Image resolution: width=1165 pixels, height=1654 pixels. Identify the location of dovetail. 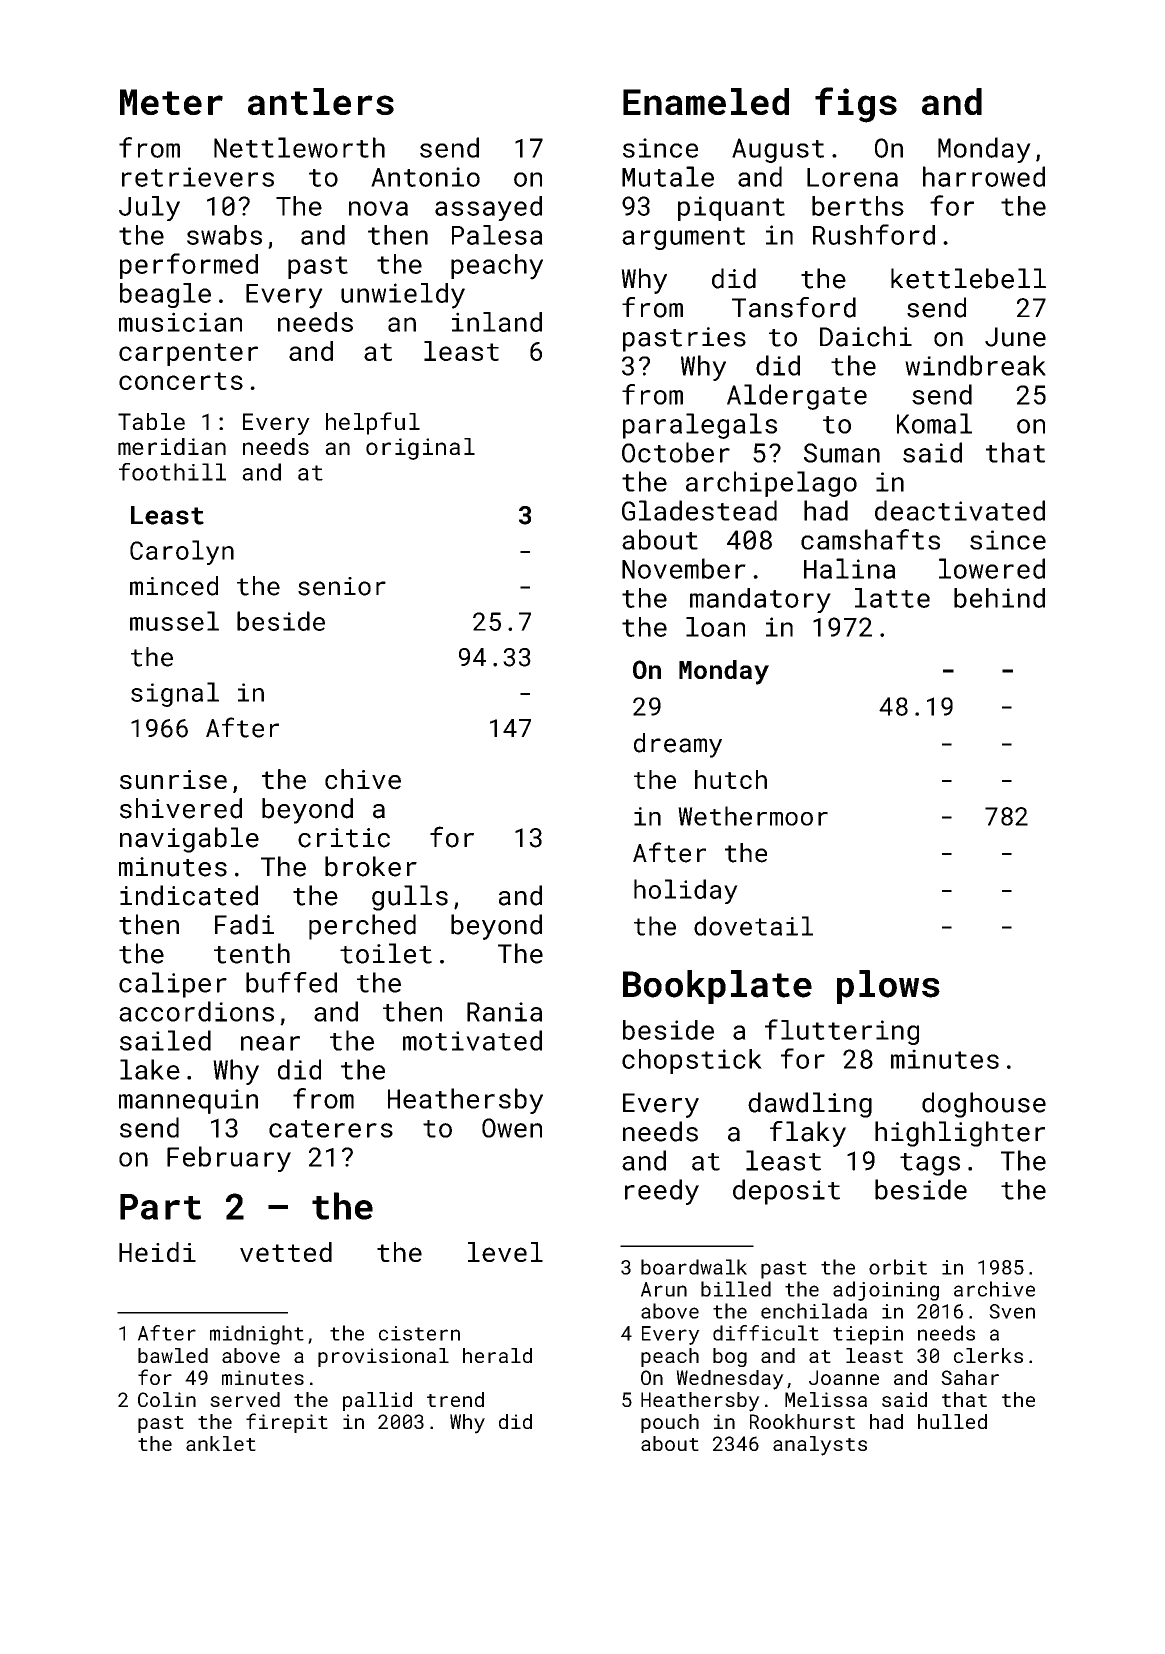
(753, 926).
